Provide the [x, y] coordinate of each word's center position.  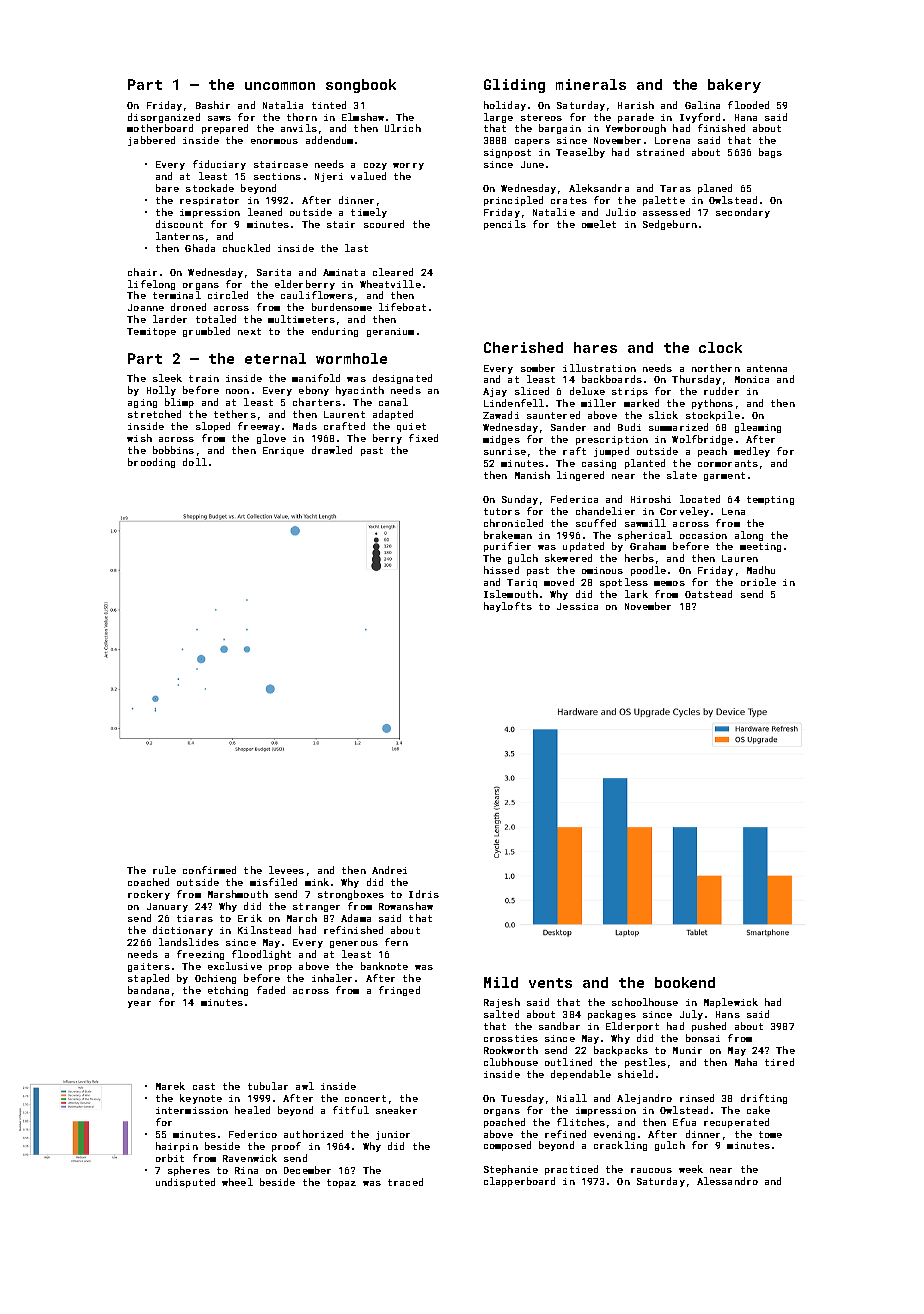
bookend [685, 982]
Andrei [389, 870]
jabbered [151, 141]
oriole [758, 582]
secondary [743, 213]
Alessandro [727, 1181]
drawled [332, 450]
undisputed [185, 1183]
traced [405, 1182]
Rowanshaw [406, 906]
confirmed [209, 870]
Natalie [554, 212]
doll [195, 462]
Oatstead [708, 594]
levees [286, 870]
